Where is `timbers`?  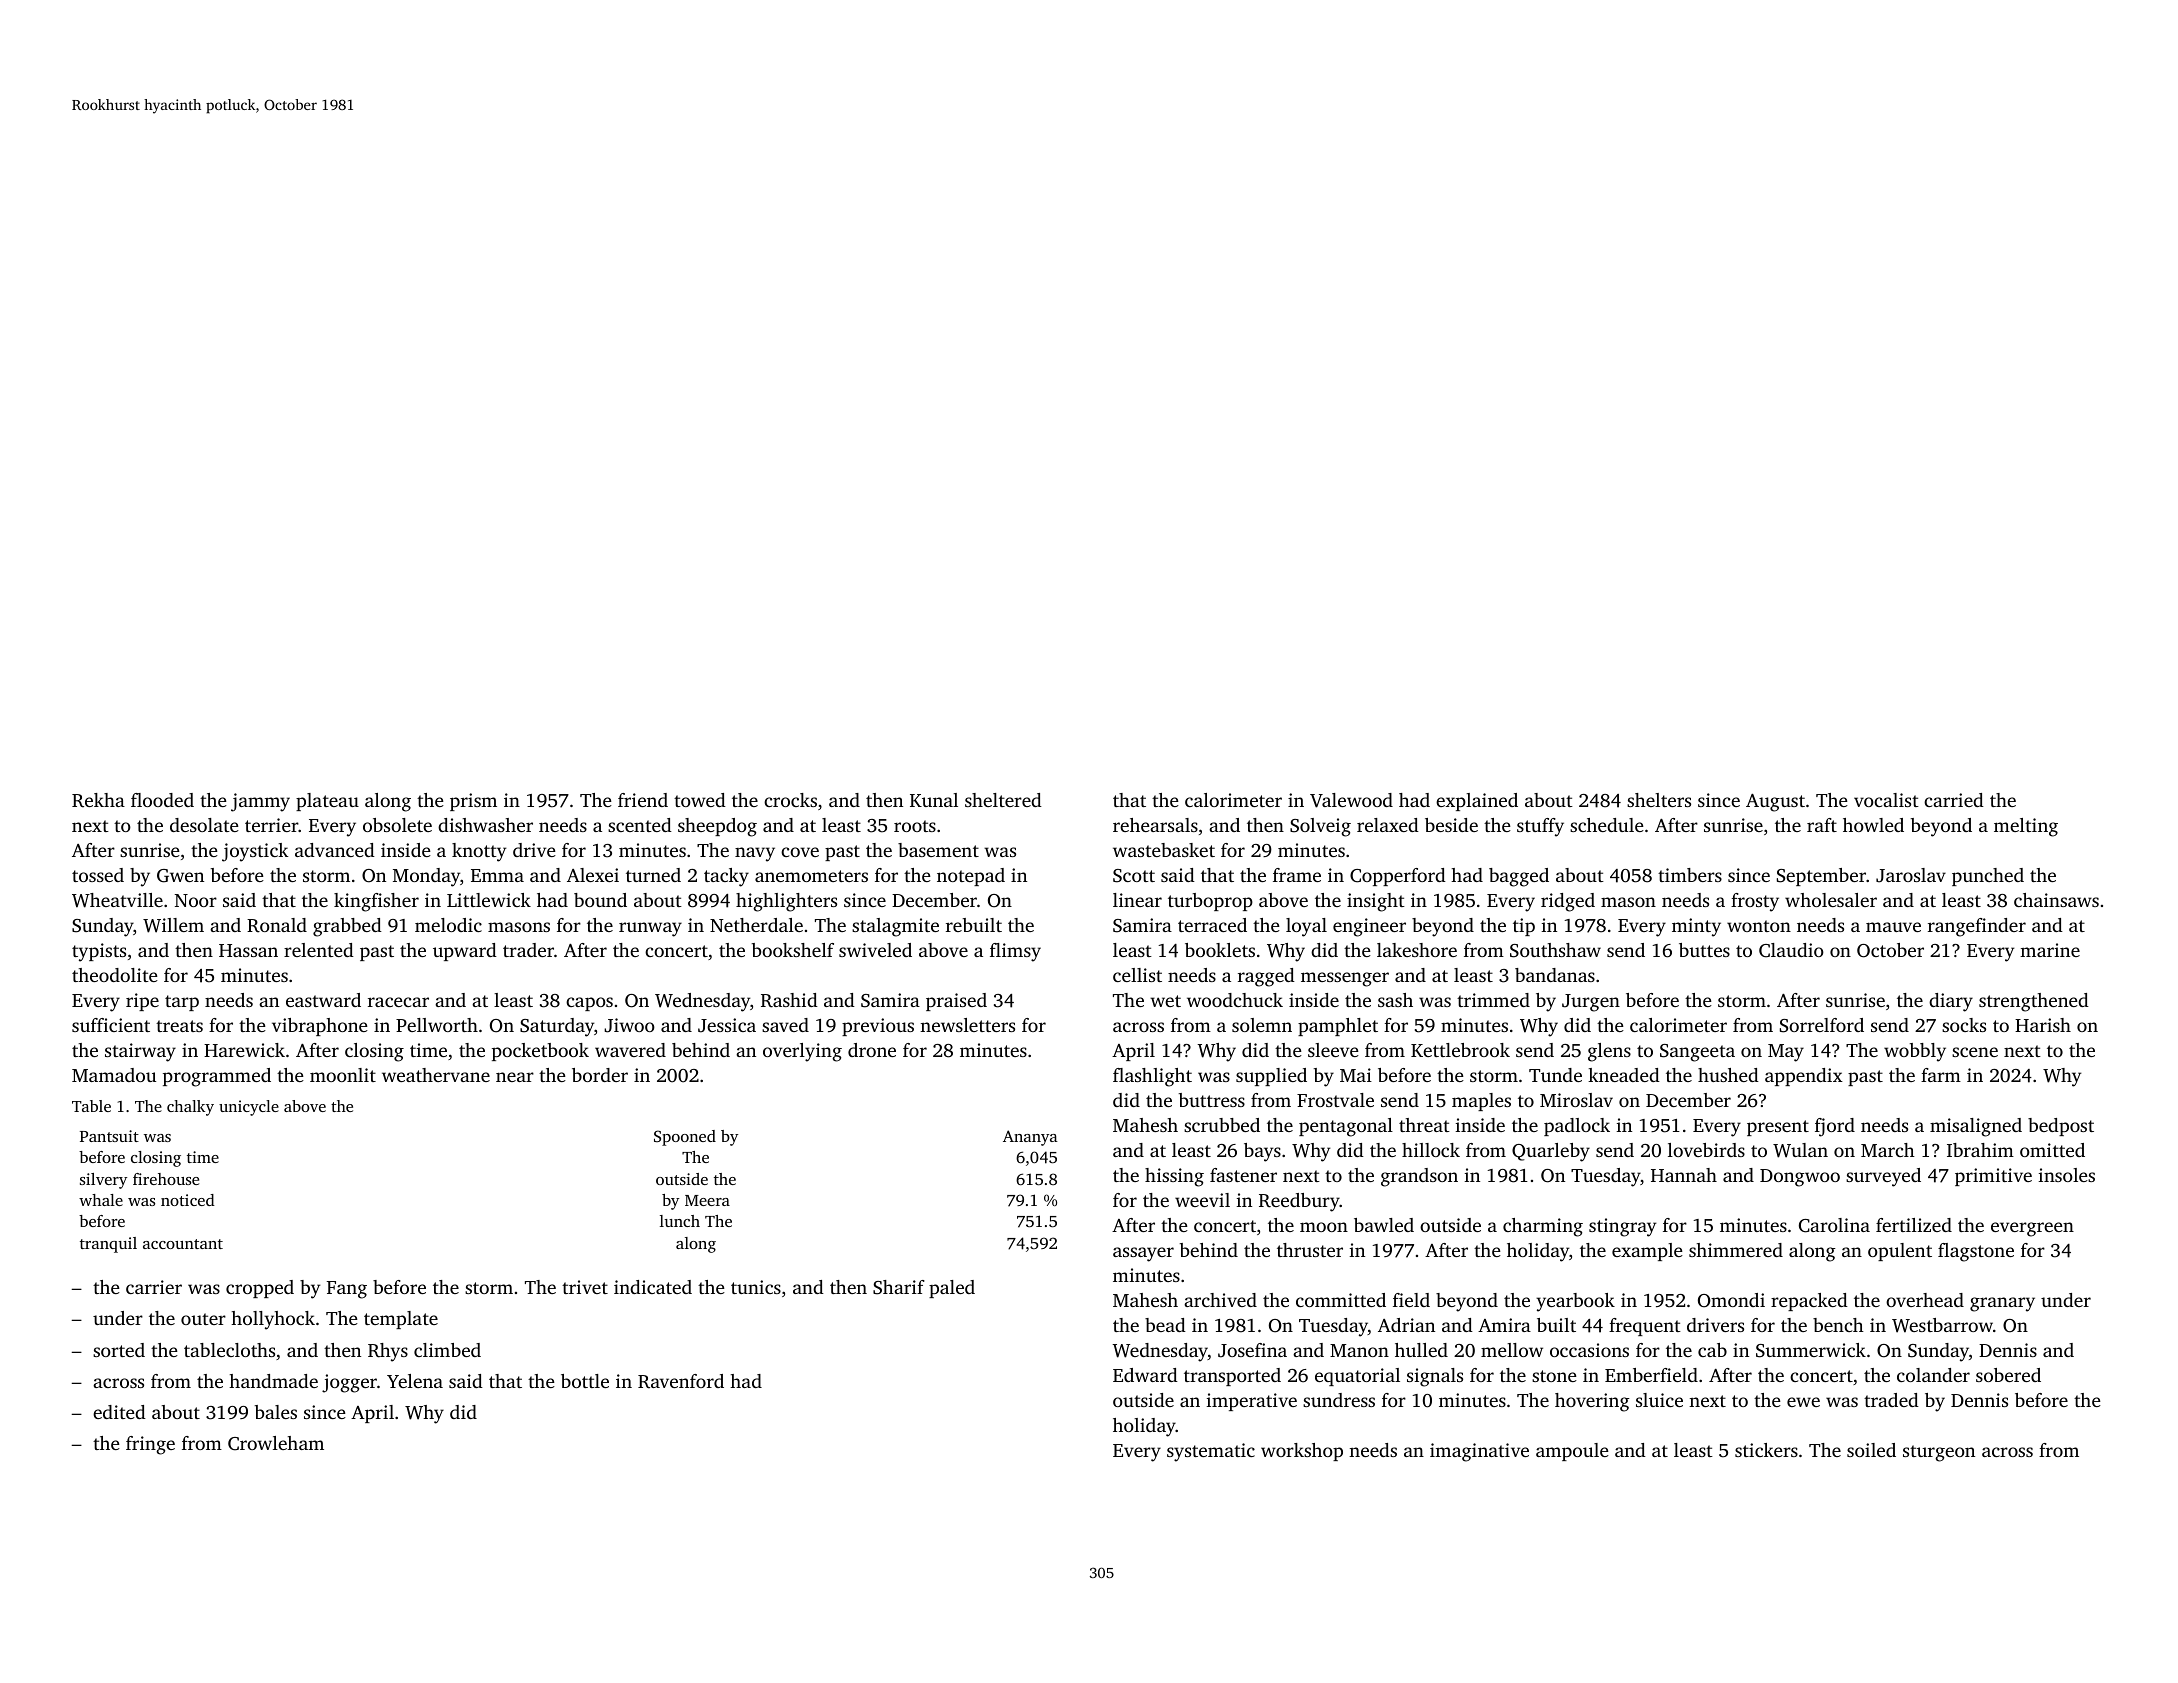 timbers is located at coordinates (1690, 875).
